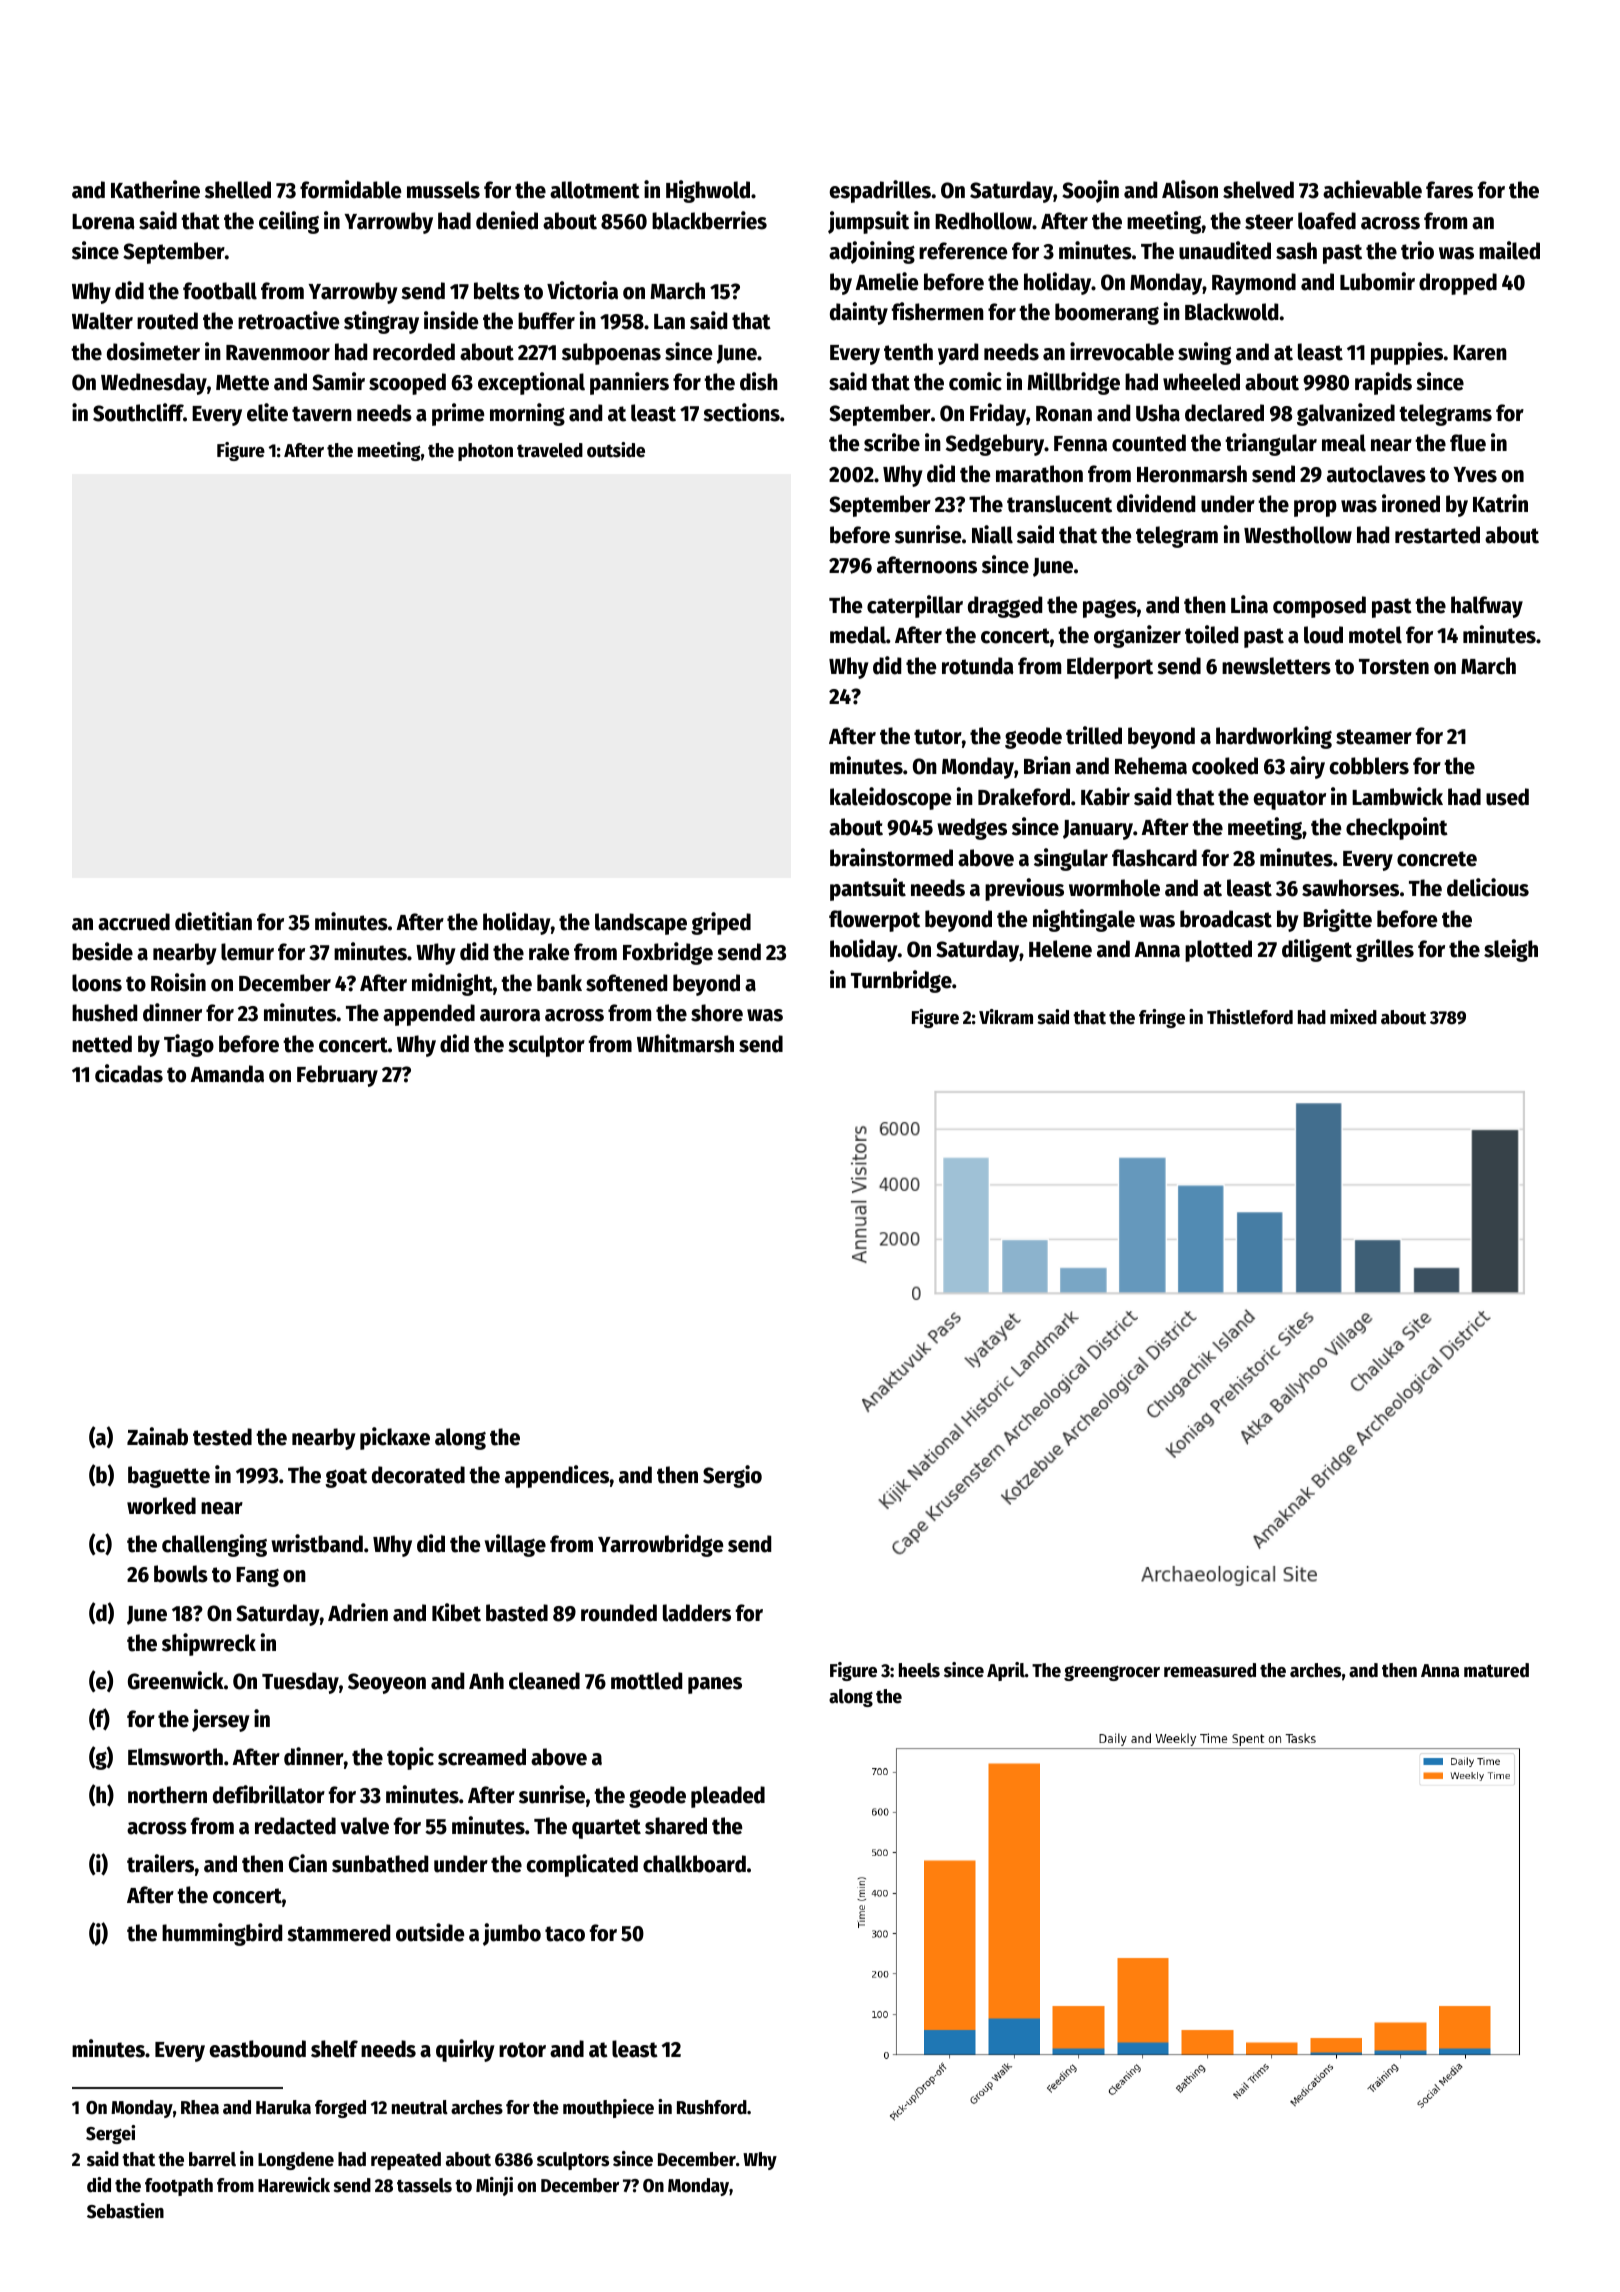 The width and height of the document is (1620, 2292). What do you see at coordinates (1496, 1670) in the document?
I see `matured` at bounding box center [1496, 1670].
